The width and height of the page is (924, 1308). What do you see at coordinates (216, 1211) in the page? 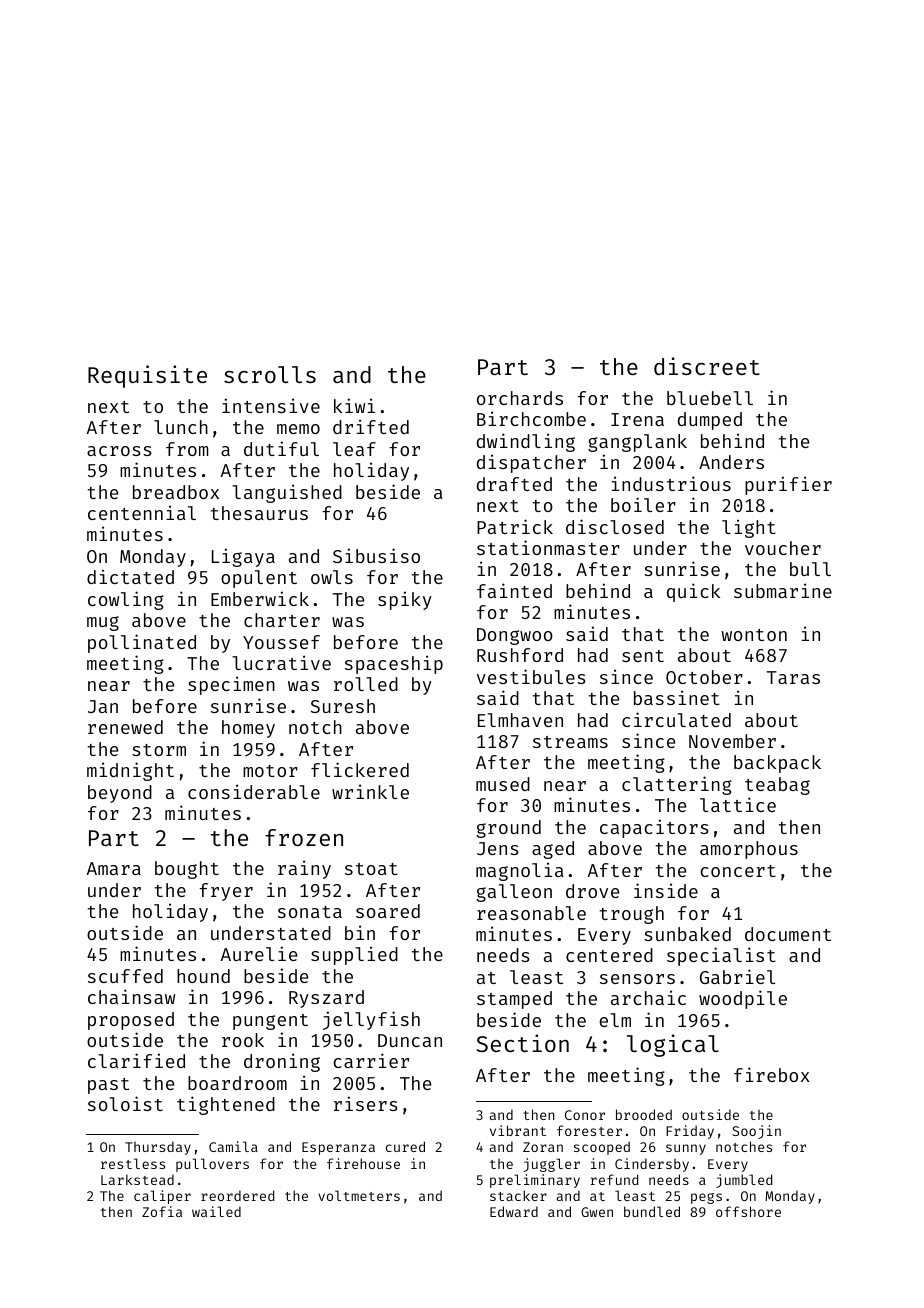
I see `wailed` at bounding box center [216, 1211].
